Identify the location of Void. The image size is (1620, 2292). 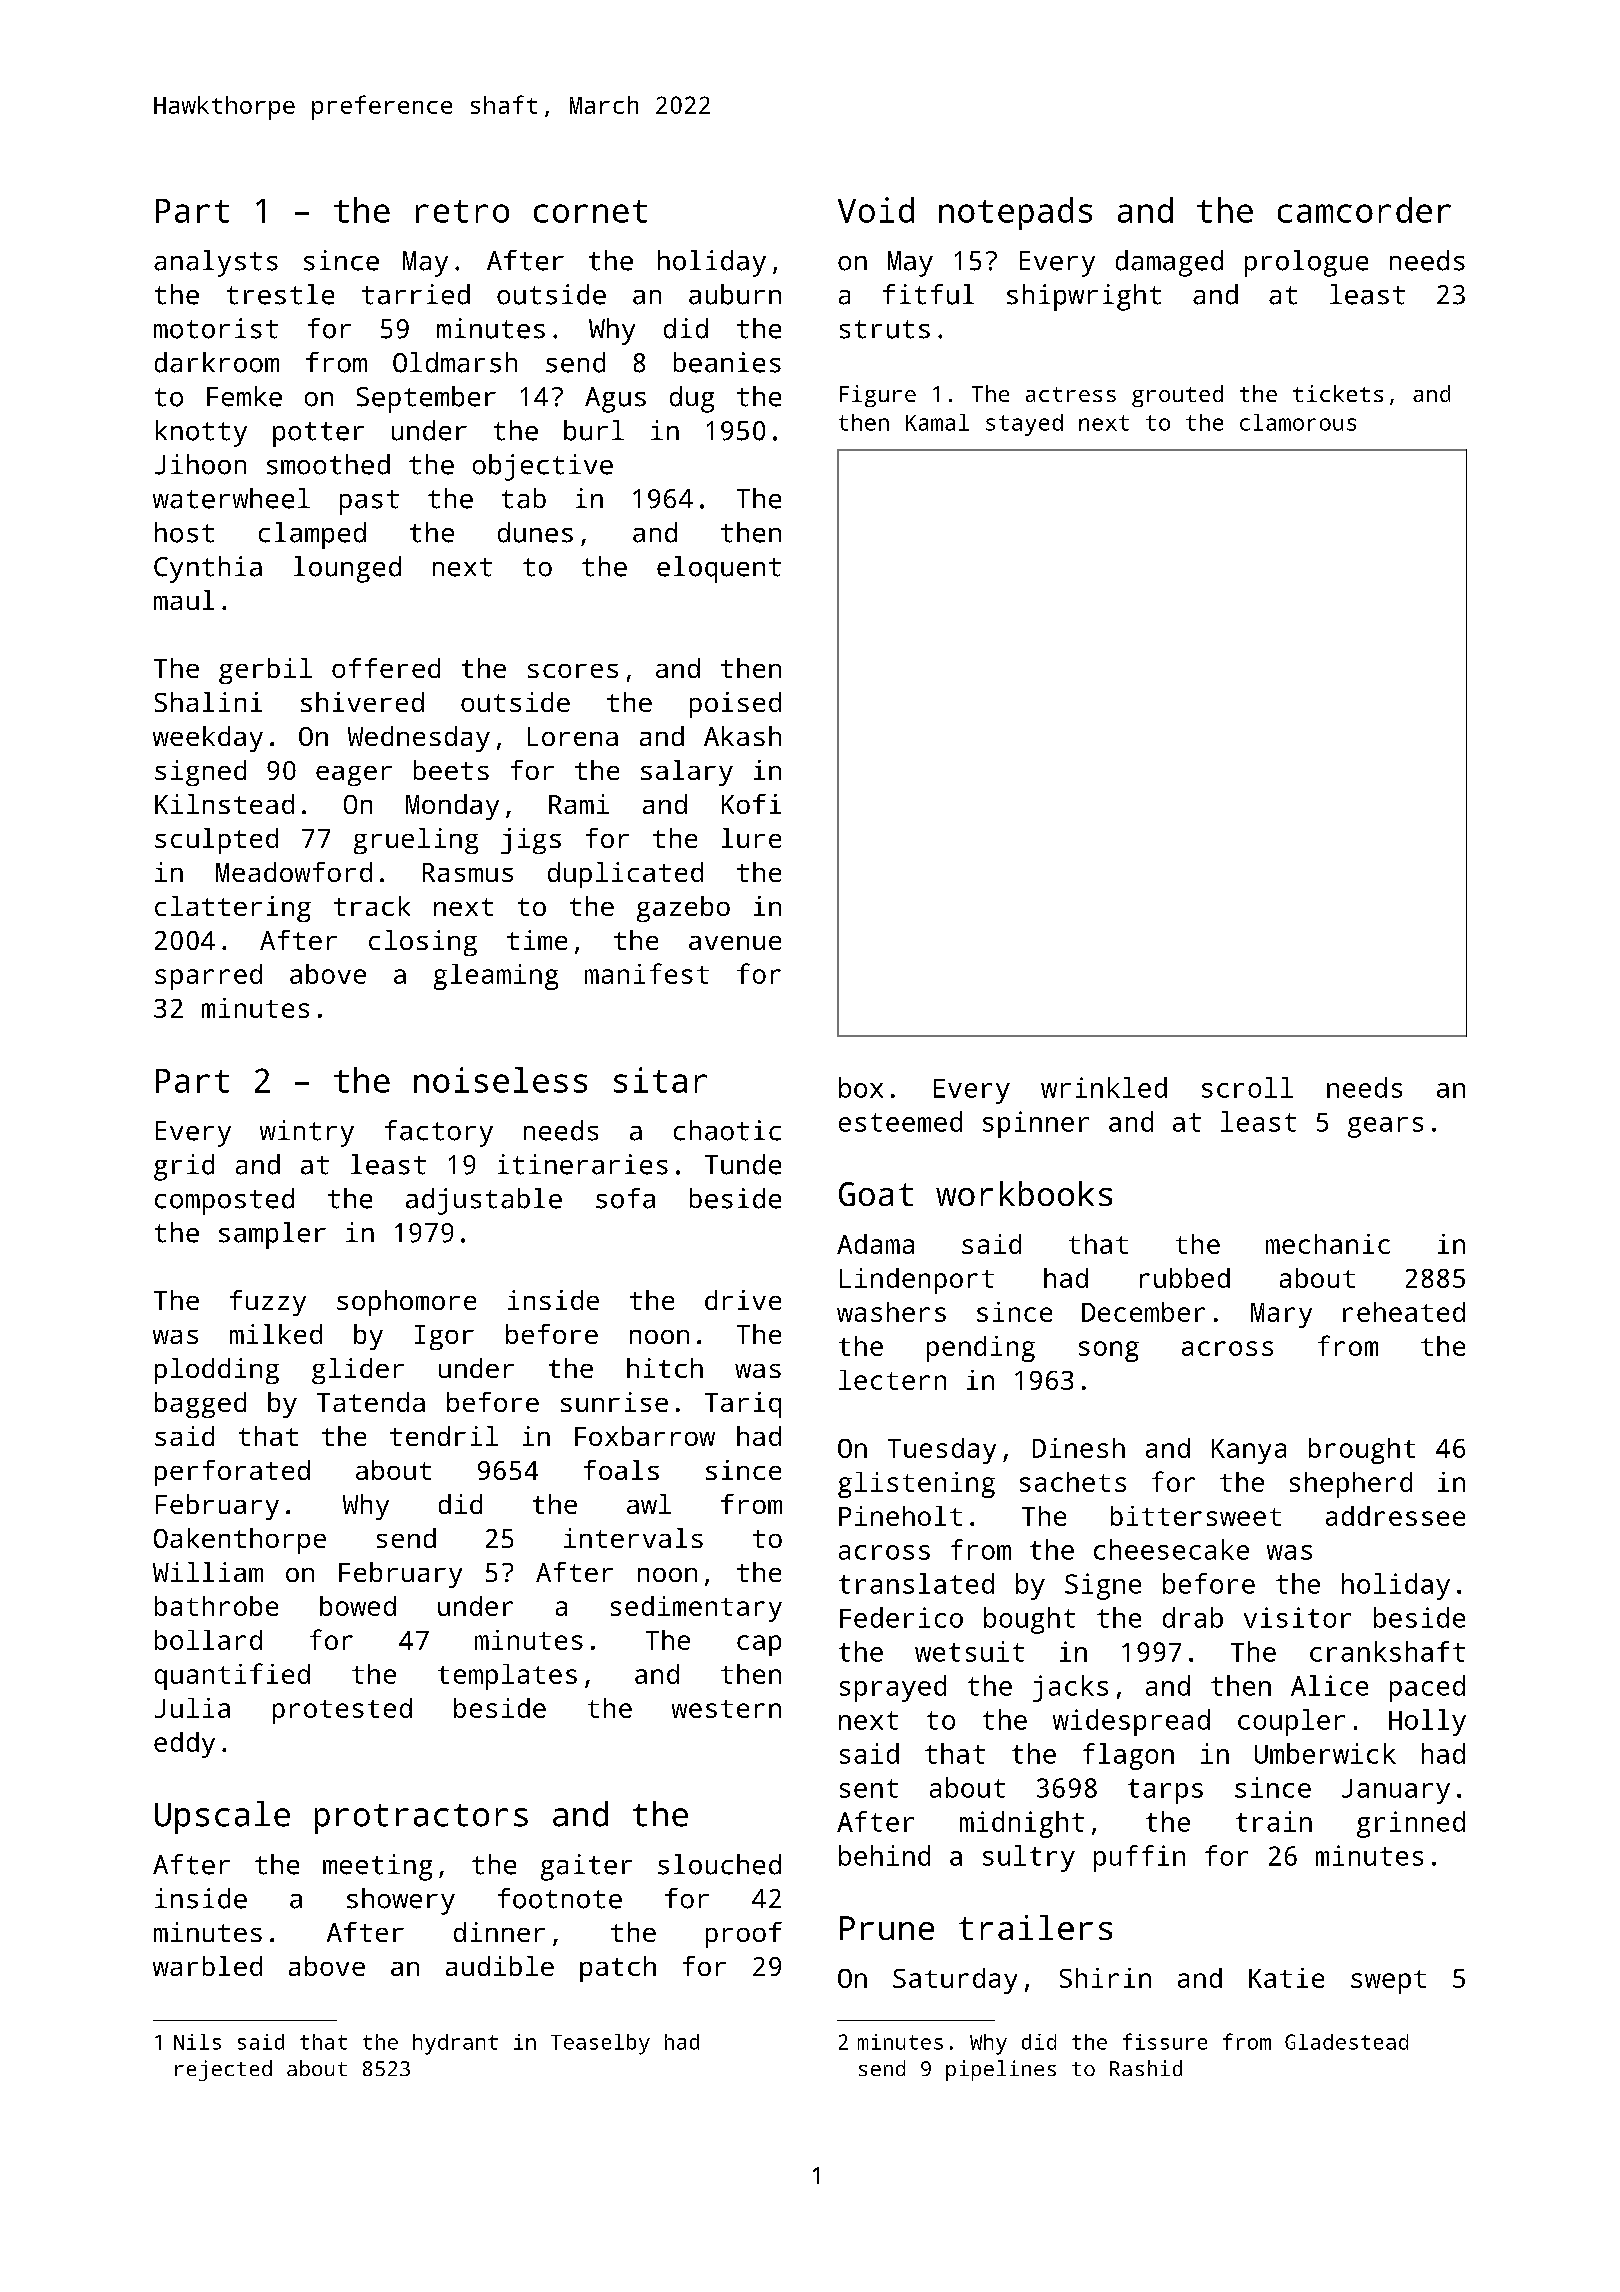
(876, 210).
